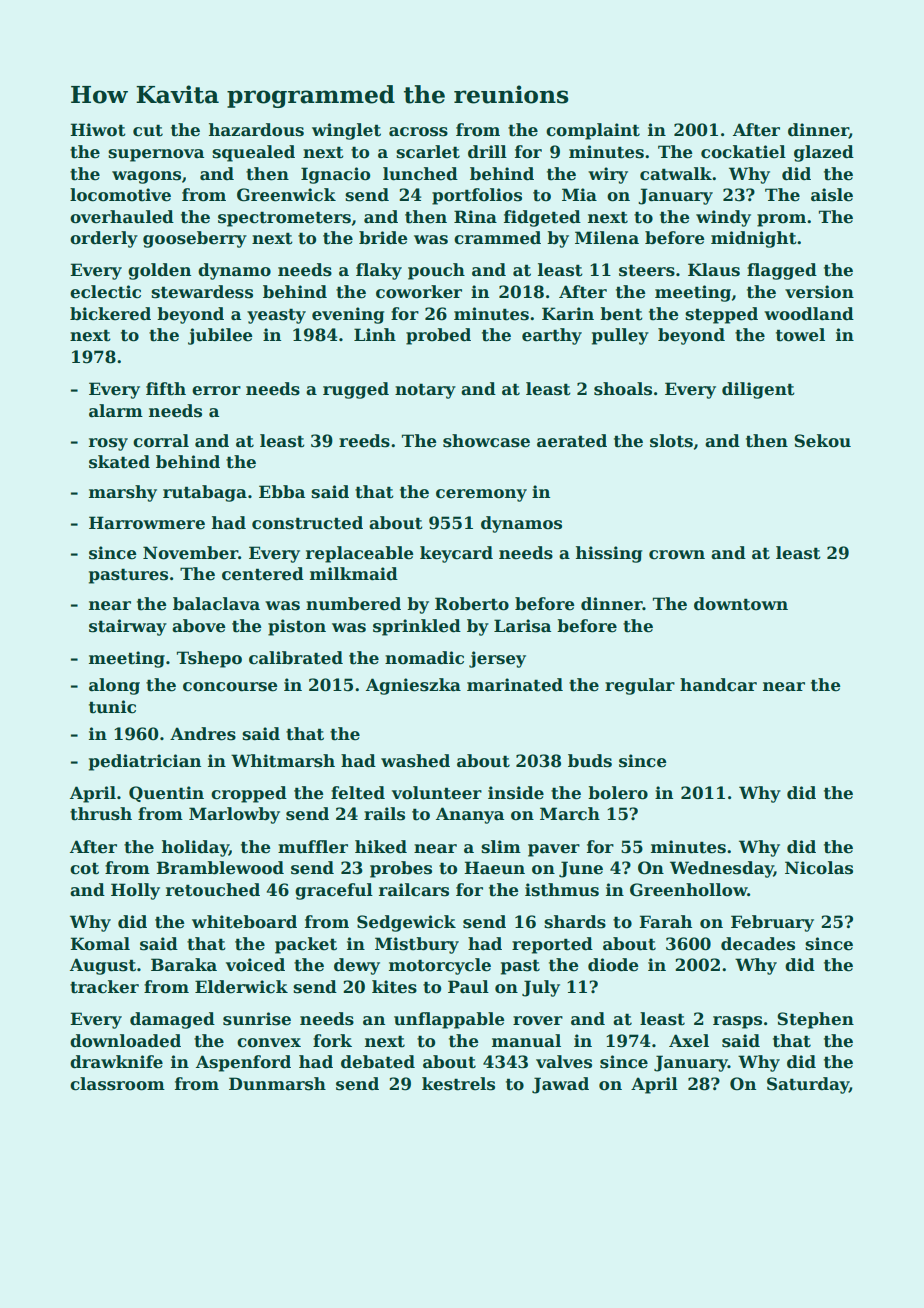 The width and height of the screenshot is (924, 1308). I want to click on debated, so click(378, 1062).
